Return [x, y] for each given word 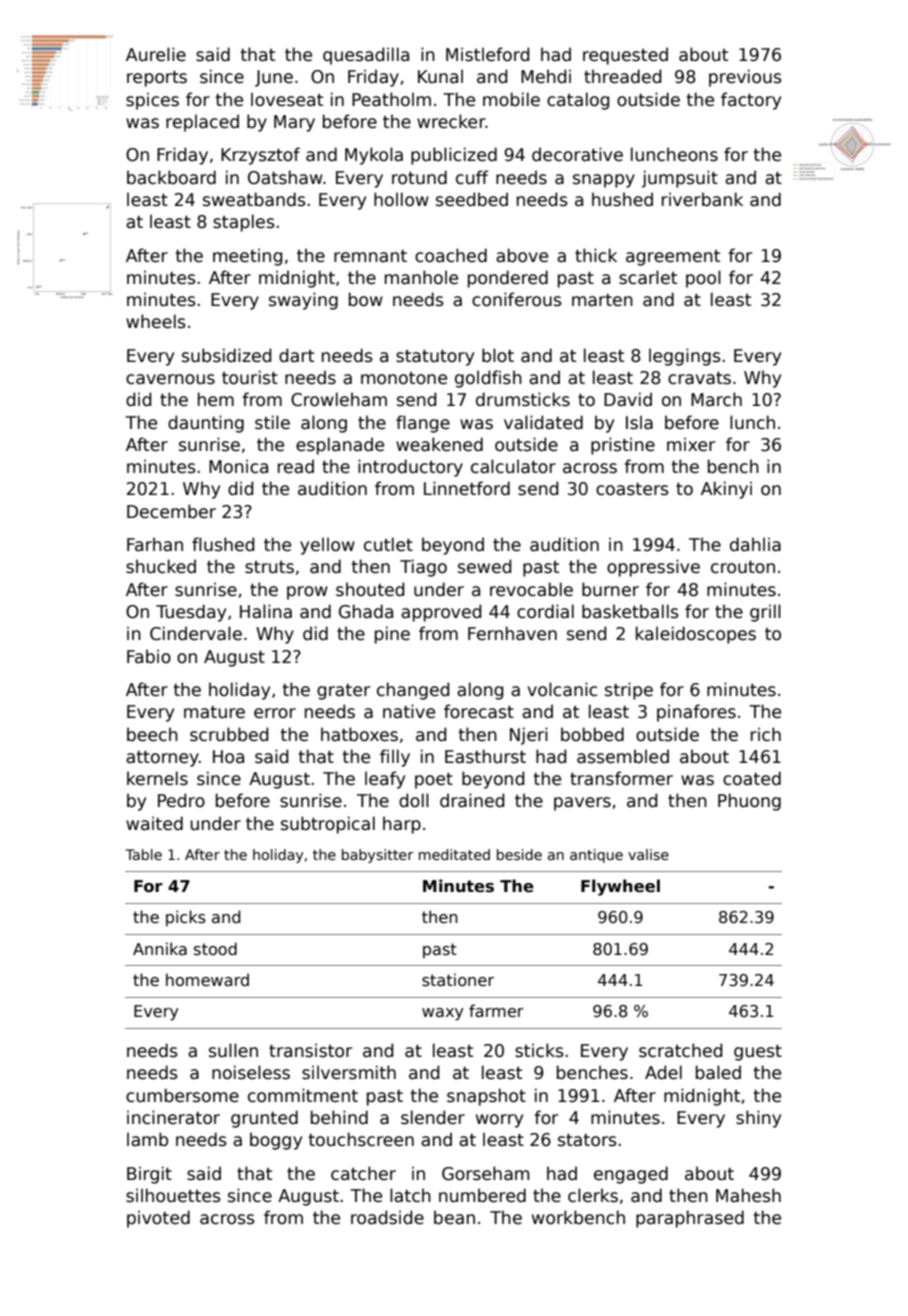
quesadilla [366, 56]
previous [745, 78]
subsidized [226, 355]
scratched [680, 1050]
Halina [266, 611]
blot [498, 355]
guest [758, 1053]
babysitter [378, 856]
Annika [160, 948]
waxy [443, 1014]
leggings [685, 357]
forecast [479, 711]
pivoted [158, 1219]
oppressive [653, 568]
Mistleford [487, 54]
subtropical [328, 825]
